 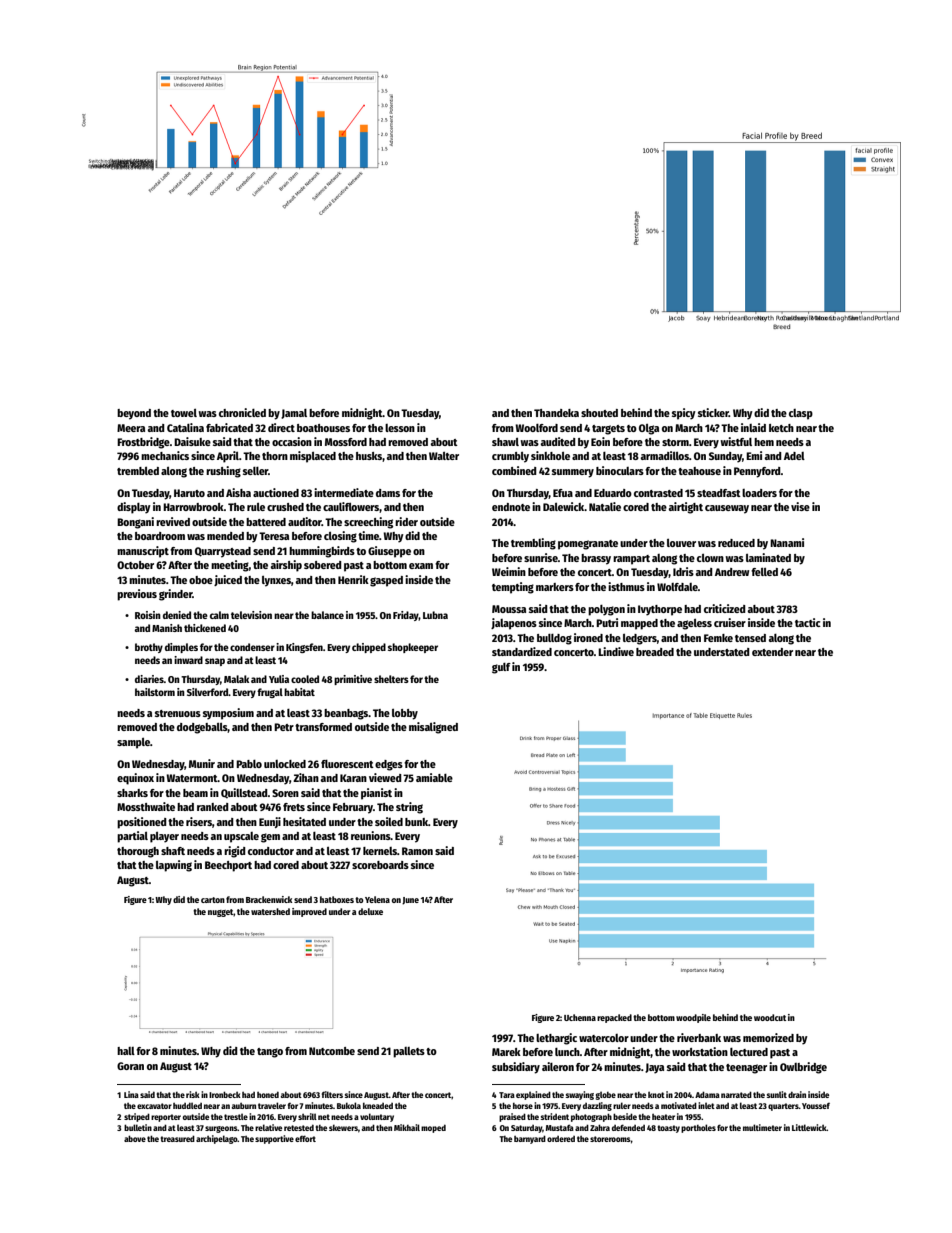 I want to click on Goran, so click(x=130, y=1066).
